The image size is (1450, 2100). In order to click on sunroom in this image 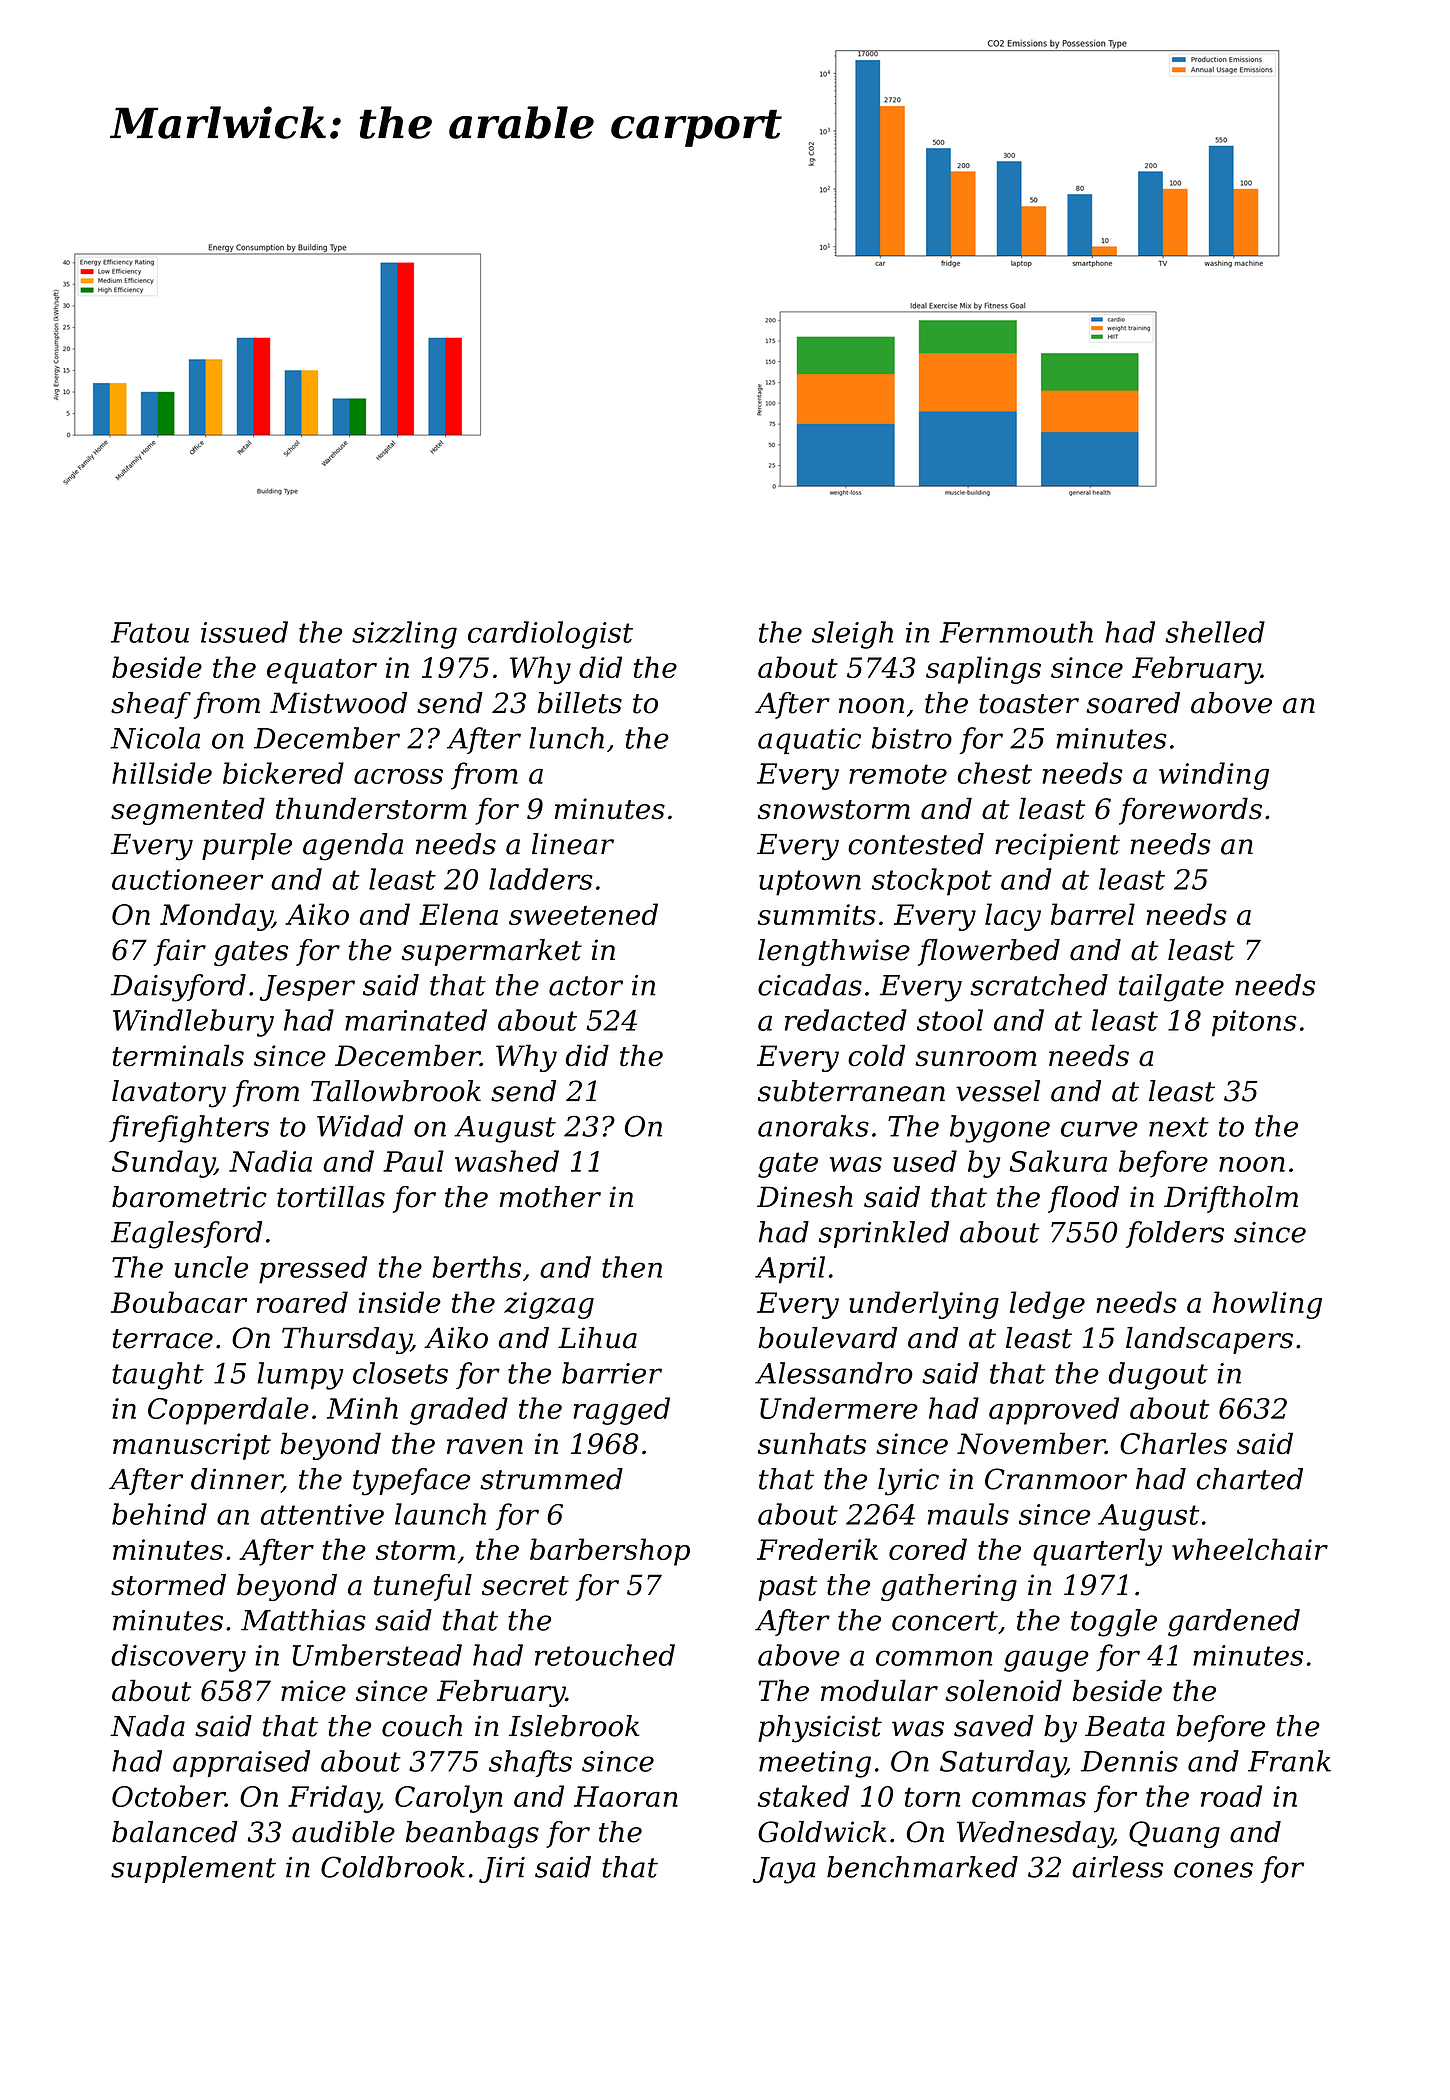, I will do `click(975, 1059)`.
